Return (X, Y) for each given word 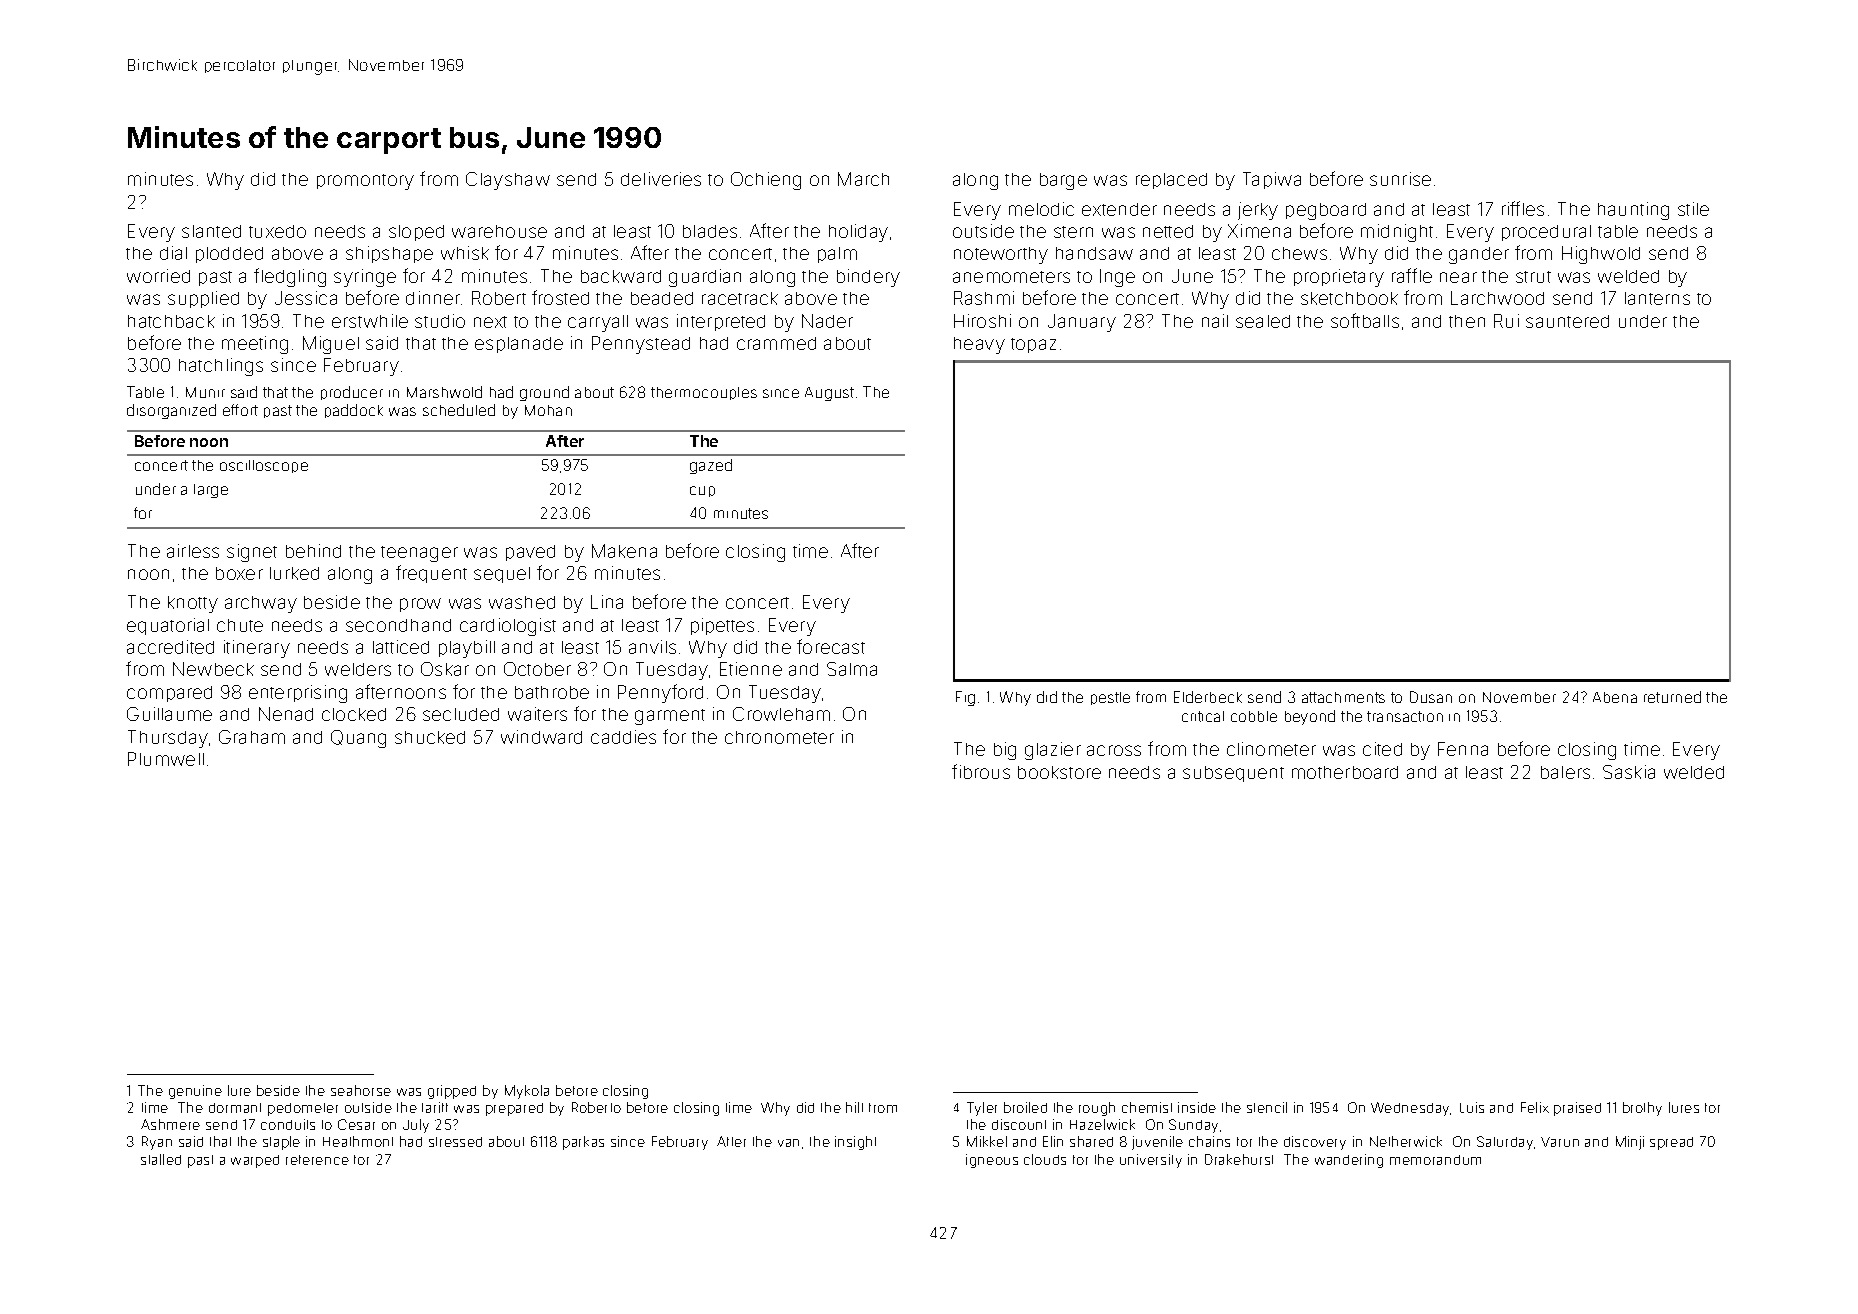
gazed (711, 466)
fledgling (290, 277)
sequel (502, 575)
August (829, 394)
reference (317, 1160)
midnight (1397, 233)
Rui (1506, 321)
